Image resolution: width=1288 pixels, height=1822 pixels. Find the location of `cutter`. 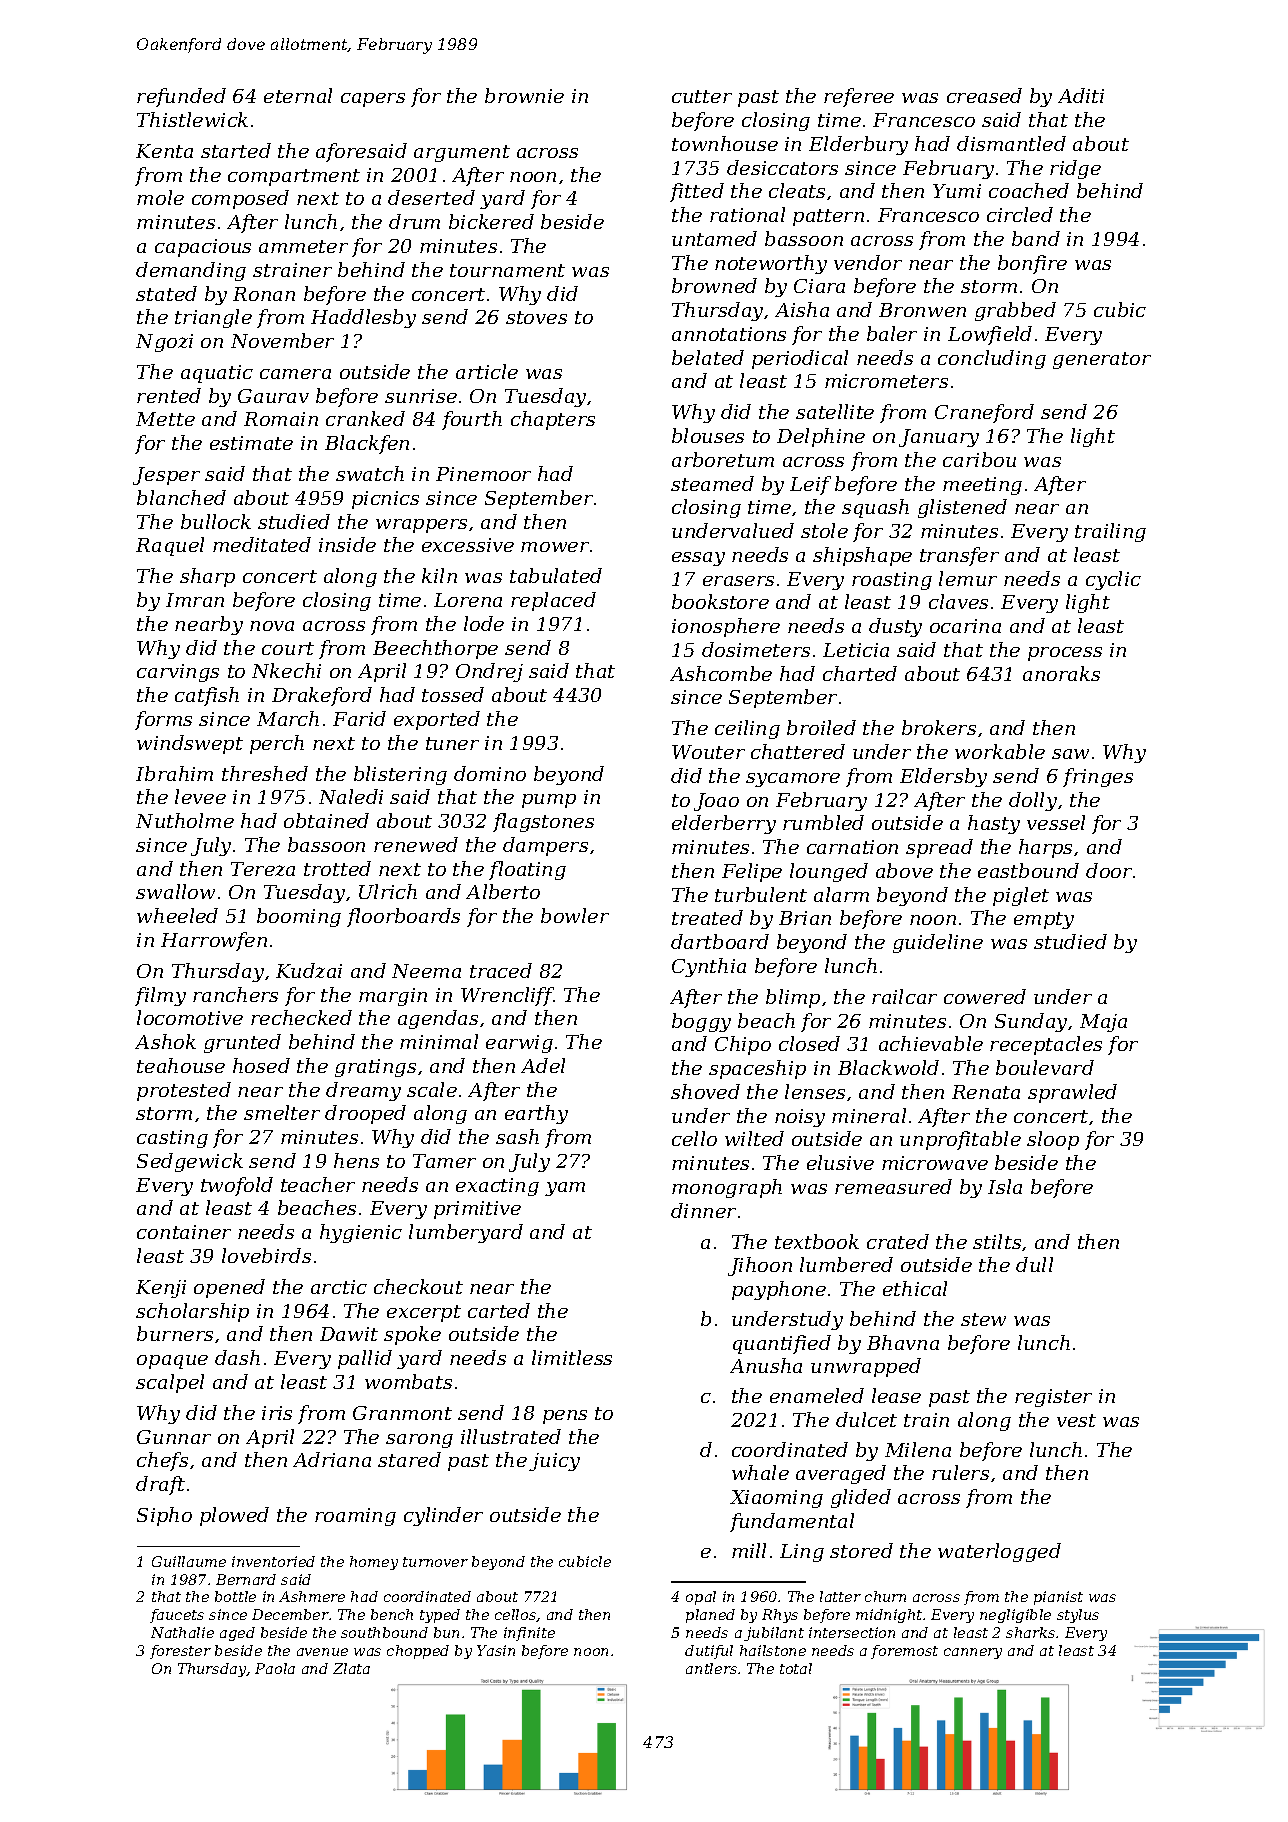

cutter is located at coordinates (702, 96).
